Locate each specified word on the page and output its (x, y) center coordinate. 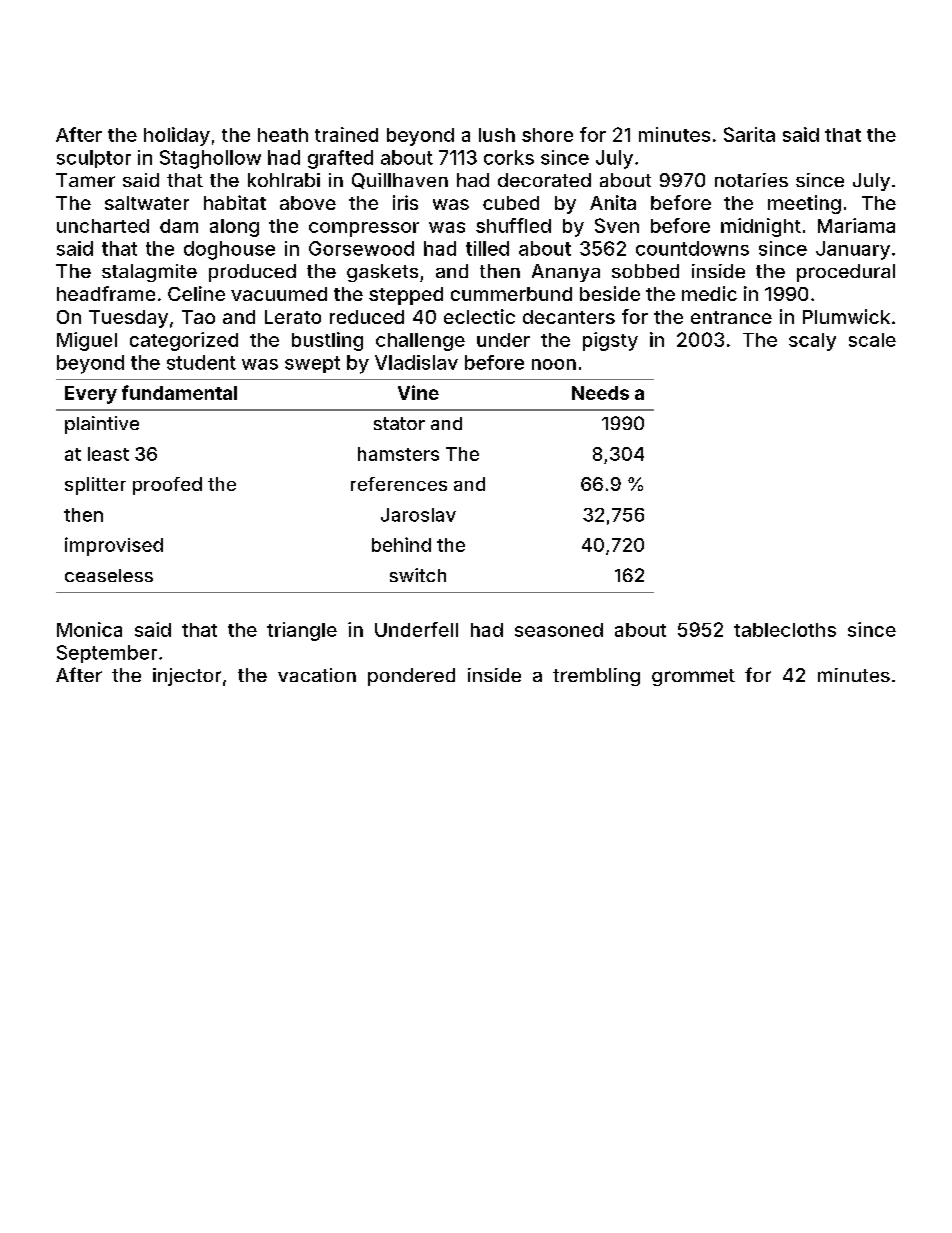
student (201, 362)
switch (418, 575)
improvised (114, 546)
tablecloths (785, 630)
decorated (544, 180)
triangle (302, 631)
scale (872, 340)
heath (283, 135)
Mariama (856, 225)
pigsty (610, 341)
